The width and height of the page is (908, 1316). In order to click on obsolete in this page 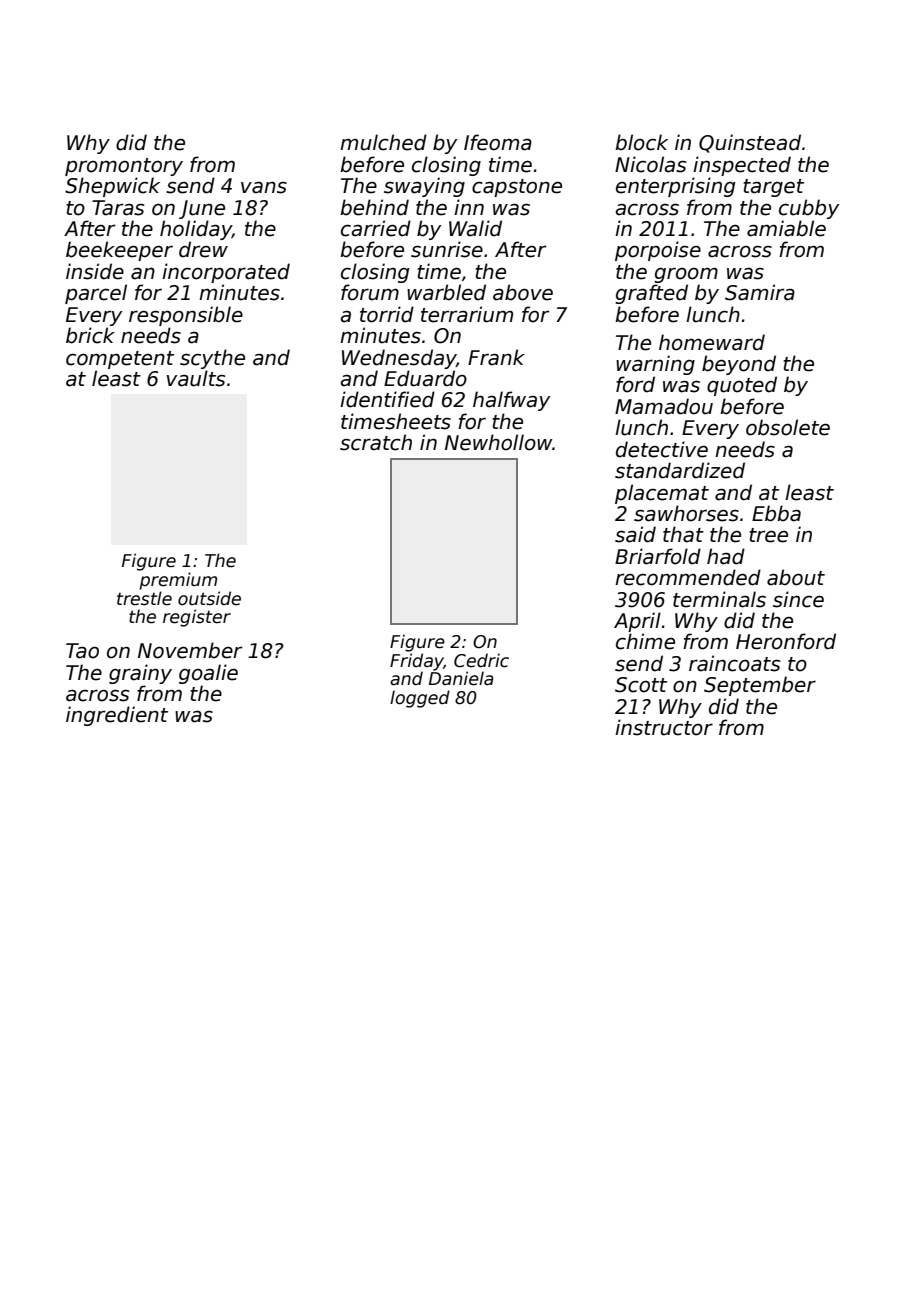, I will do `click(788, 427)`.
